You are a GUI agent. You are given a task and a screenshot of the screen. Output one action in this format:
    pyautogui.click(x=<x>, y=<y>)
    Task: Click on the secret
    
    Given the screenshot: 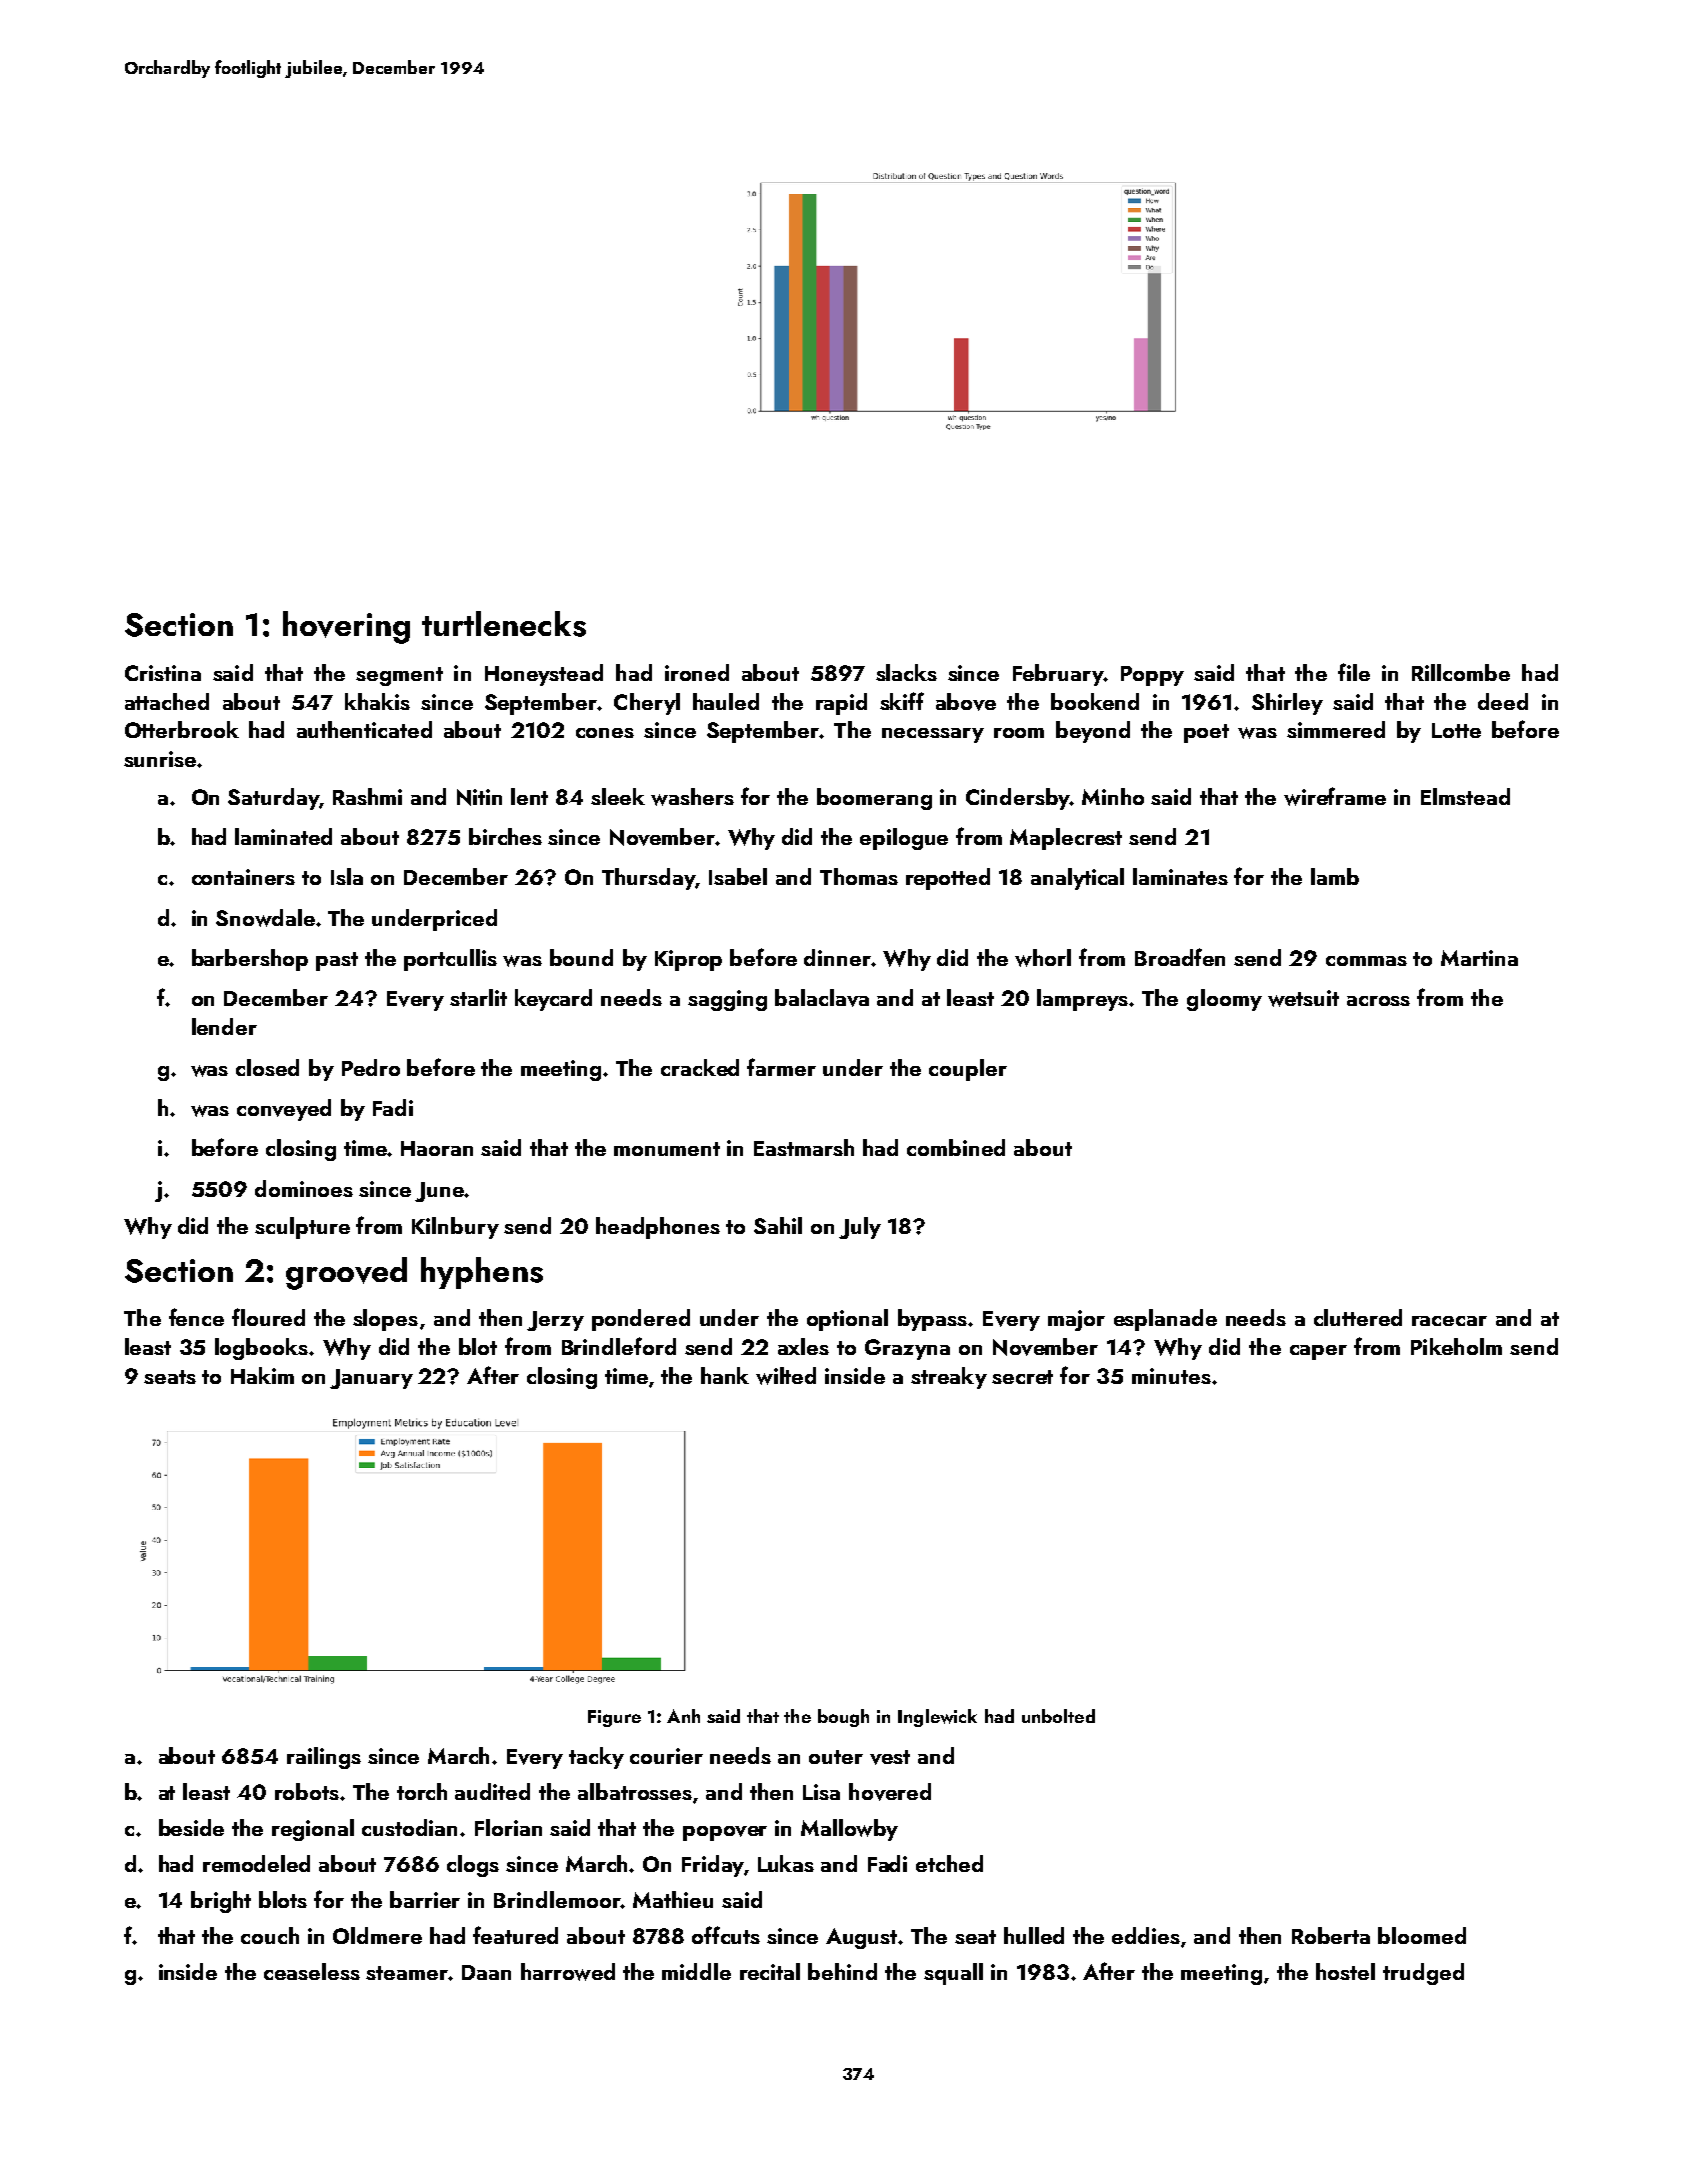 What is the action you would take?
    pyautogui.click(x=1022, y=1377)
